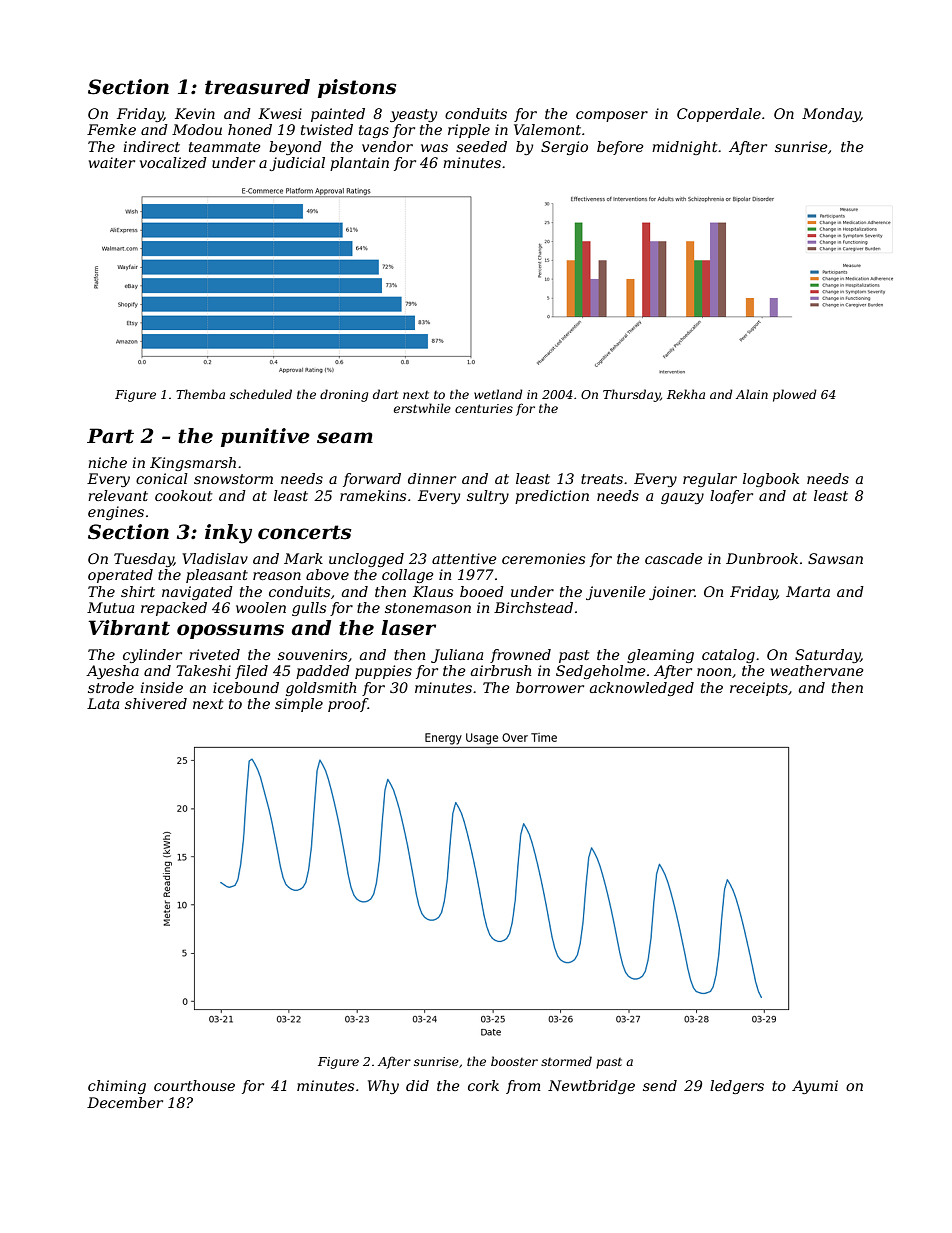 The width and height of the image is (952, 1233). I want to click on waiter, so click(112, 162).
